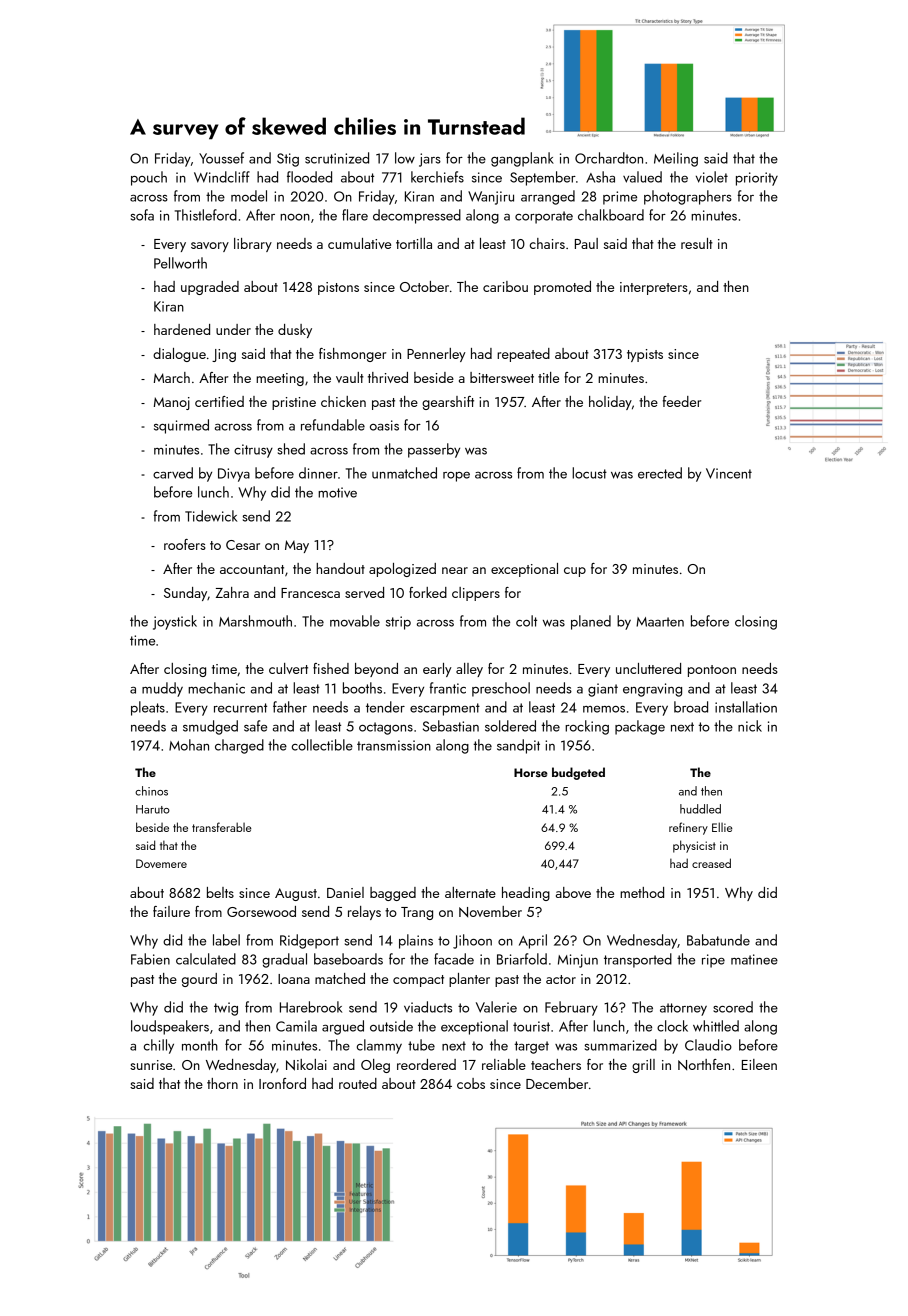  I want to click on thorn, so click(222, 1083).
